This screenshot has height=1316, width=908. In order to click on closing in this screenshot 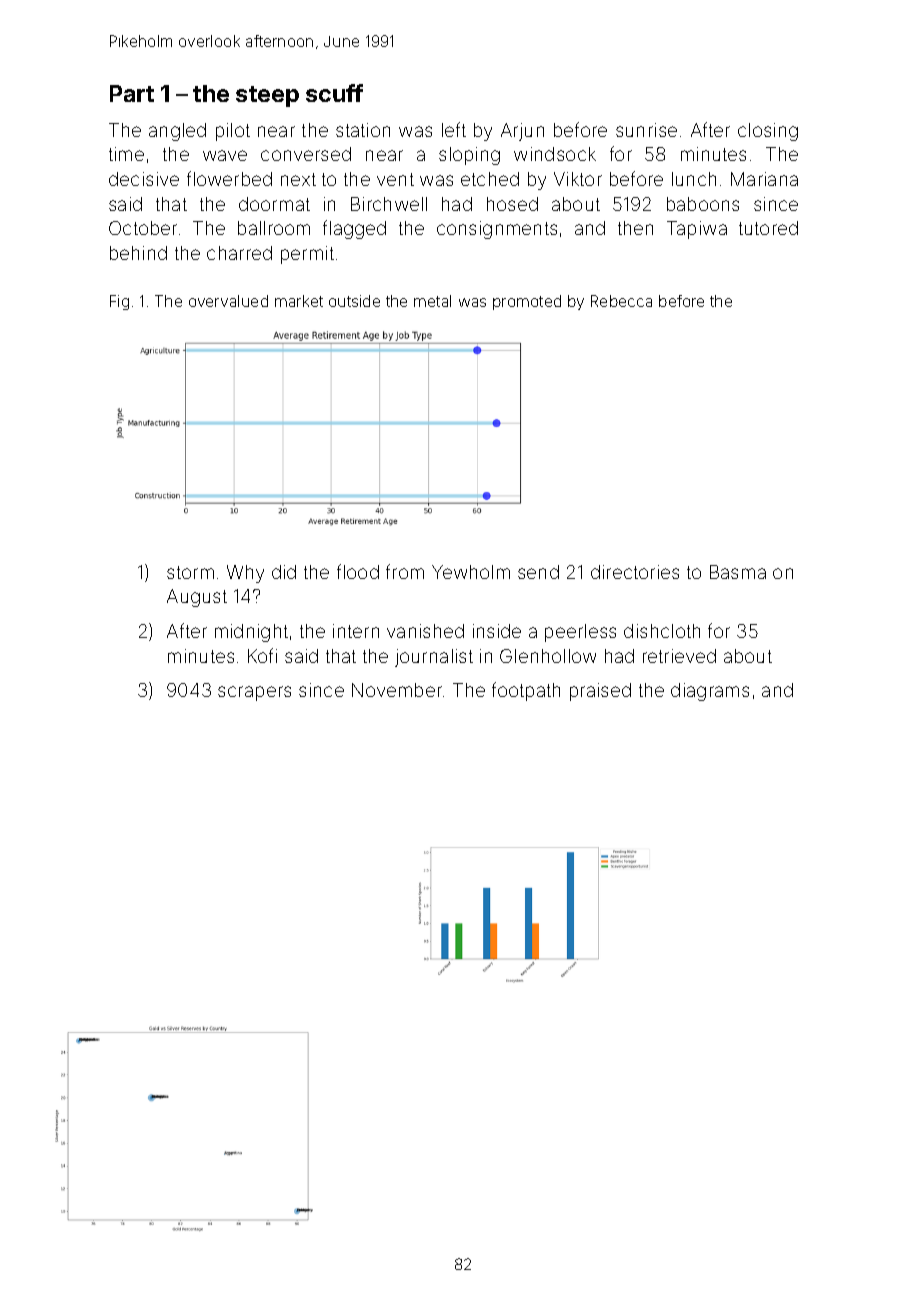, I will do `click(768, 132)`.
